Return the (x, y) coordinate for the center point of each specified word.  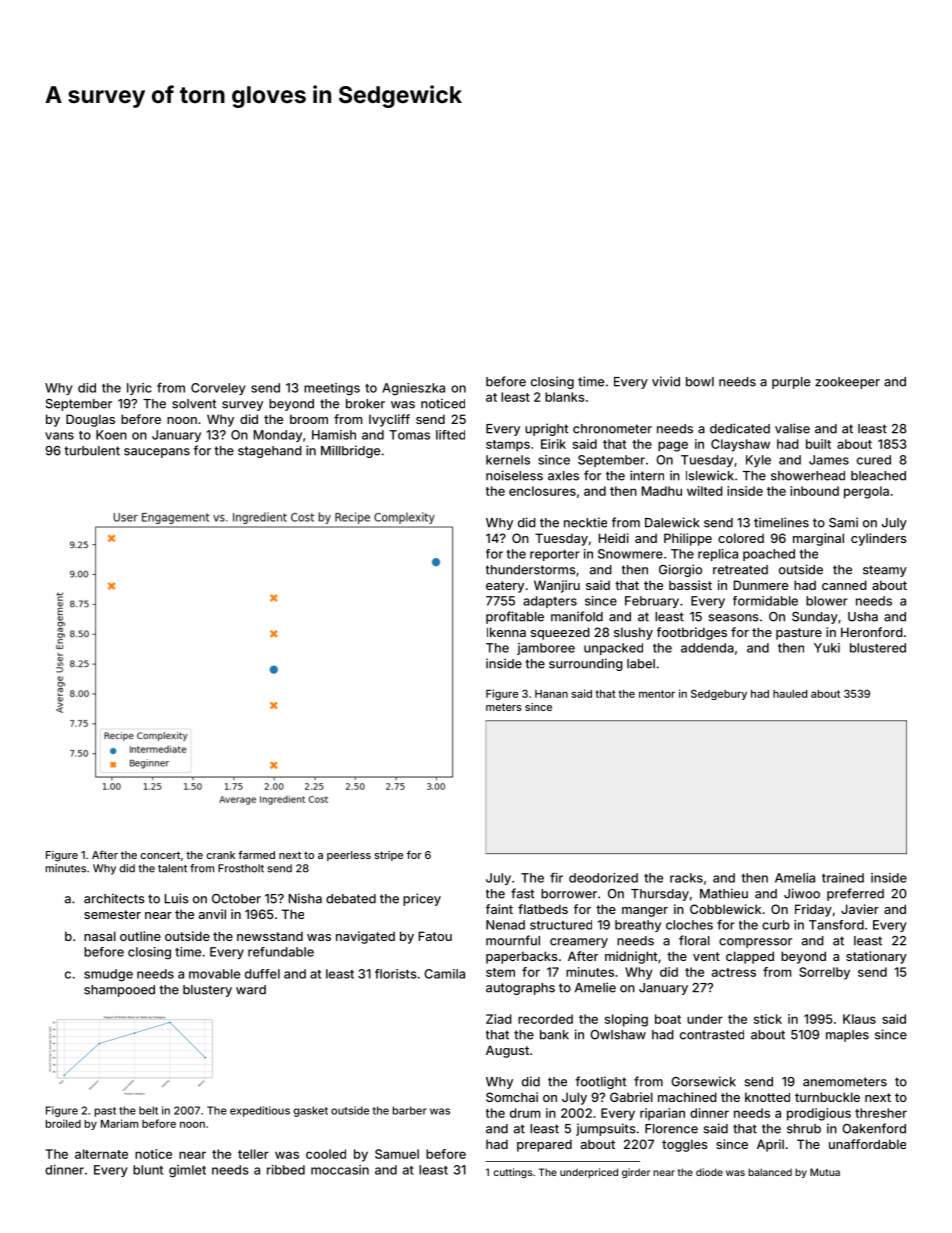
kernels (508, 460)
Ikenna (506, 632)
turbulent (92, 451)
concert (160, 855)
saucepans (157, 453)
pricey (422, 899)
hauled (790, 694)
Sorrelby (824, 973)
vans (59, 436)
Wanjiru (557, 586)
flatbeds (543, 909)
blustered (878, 648)
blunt (148, 1170)
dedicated (740, 428)
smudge (108, 975)
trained (843, 878)
